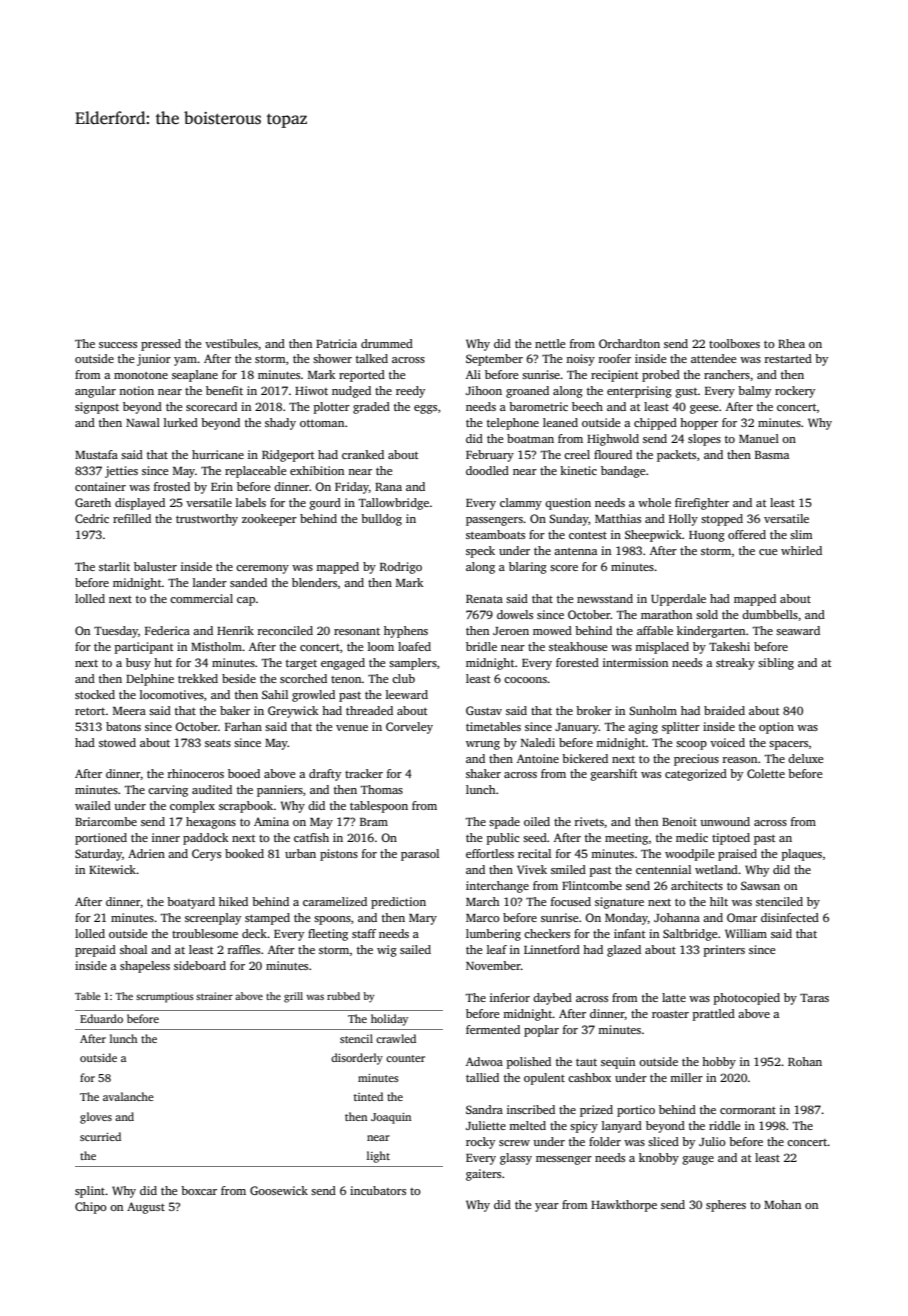 Image resolution: width=908 pixels, height=1316 pixels. Describe the element at coordinates (231, 343) in the screenshot. I see `vestibules` at that location.
